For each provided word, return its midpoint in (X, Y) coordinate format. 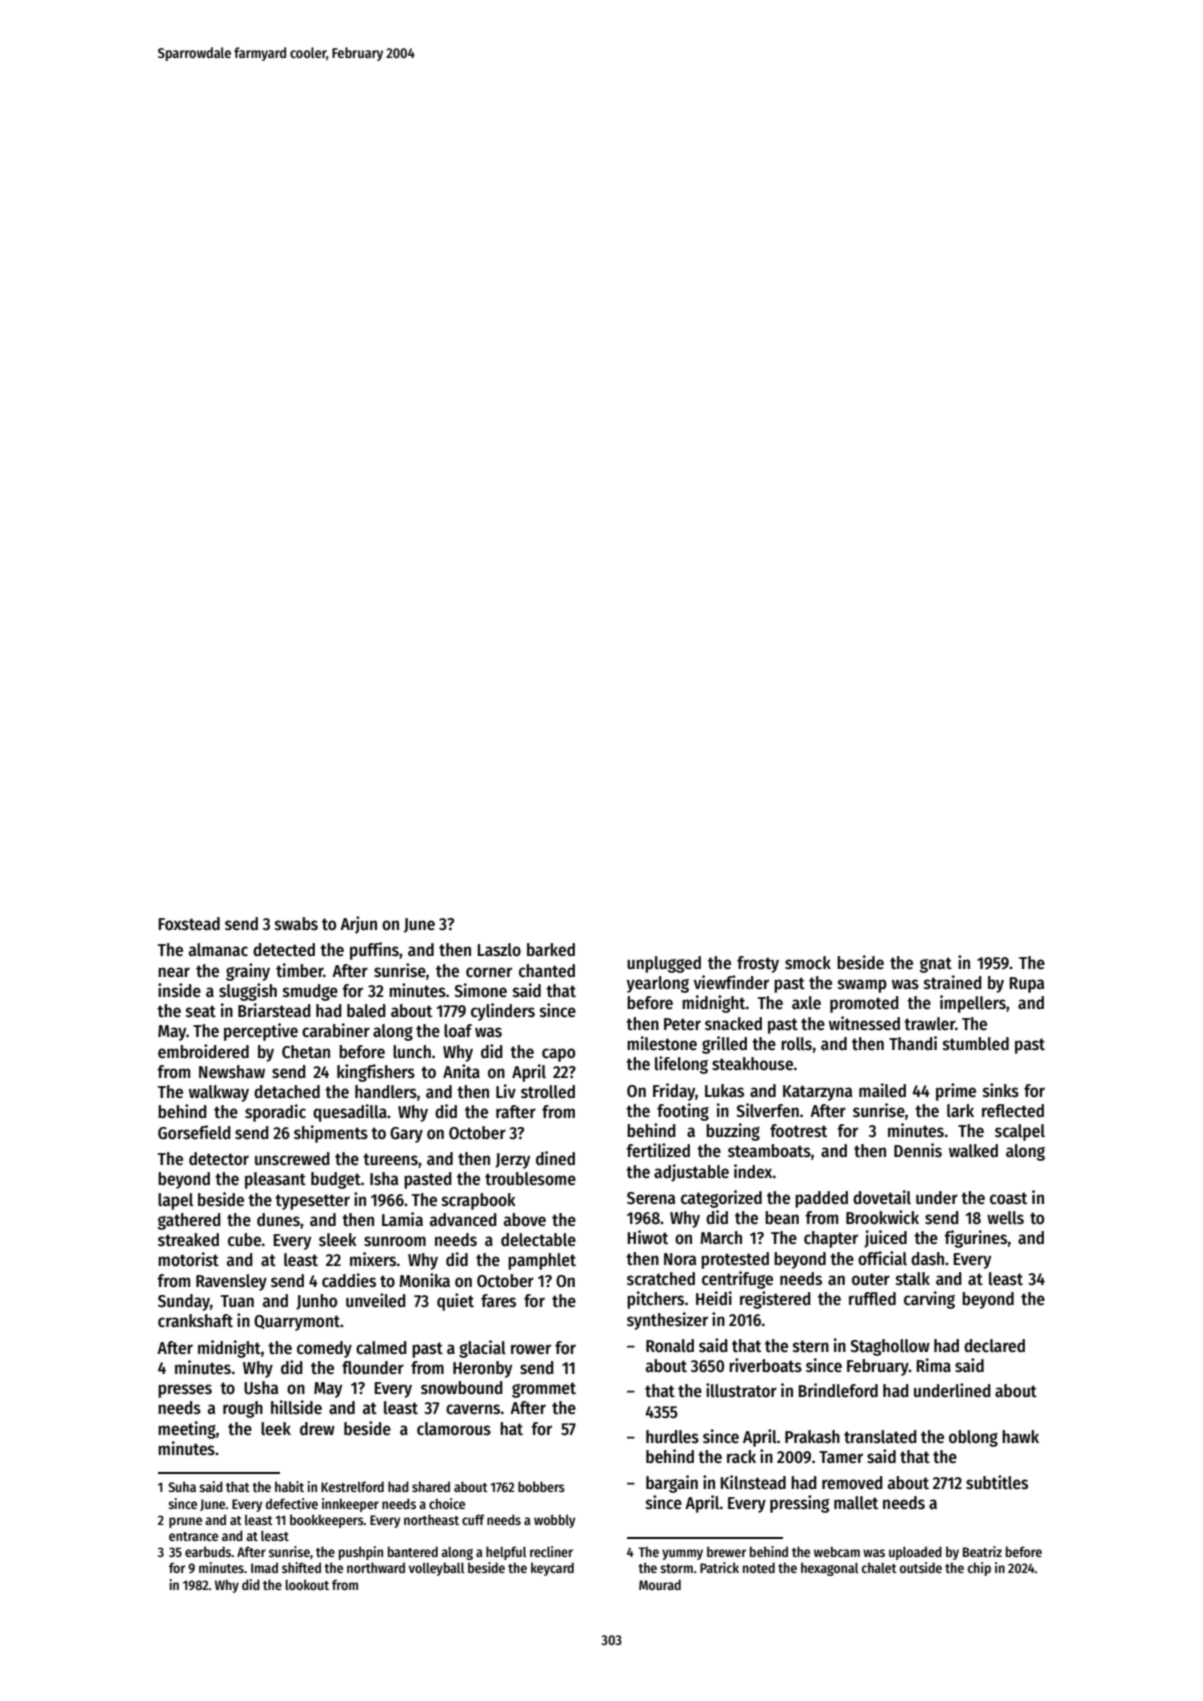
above (525, 1220)
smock (808, 963)
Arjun (358, 925)
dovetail (882, 1197)
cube (244, 1240)
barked (551, 950)
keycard (552, 1569)
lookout (307, 1584)
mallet (856, 1503)
